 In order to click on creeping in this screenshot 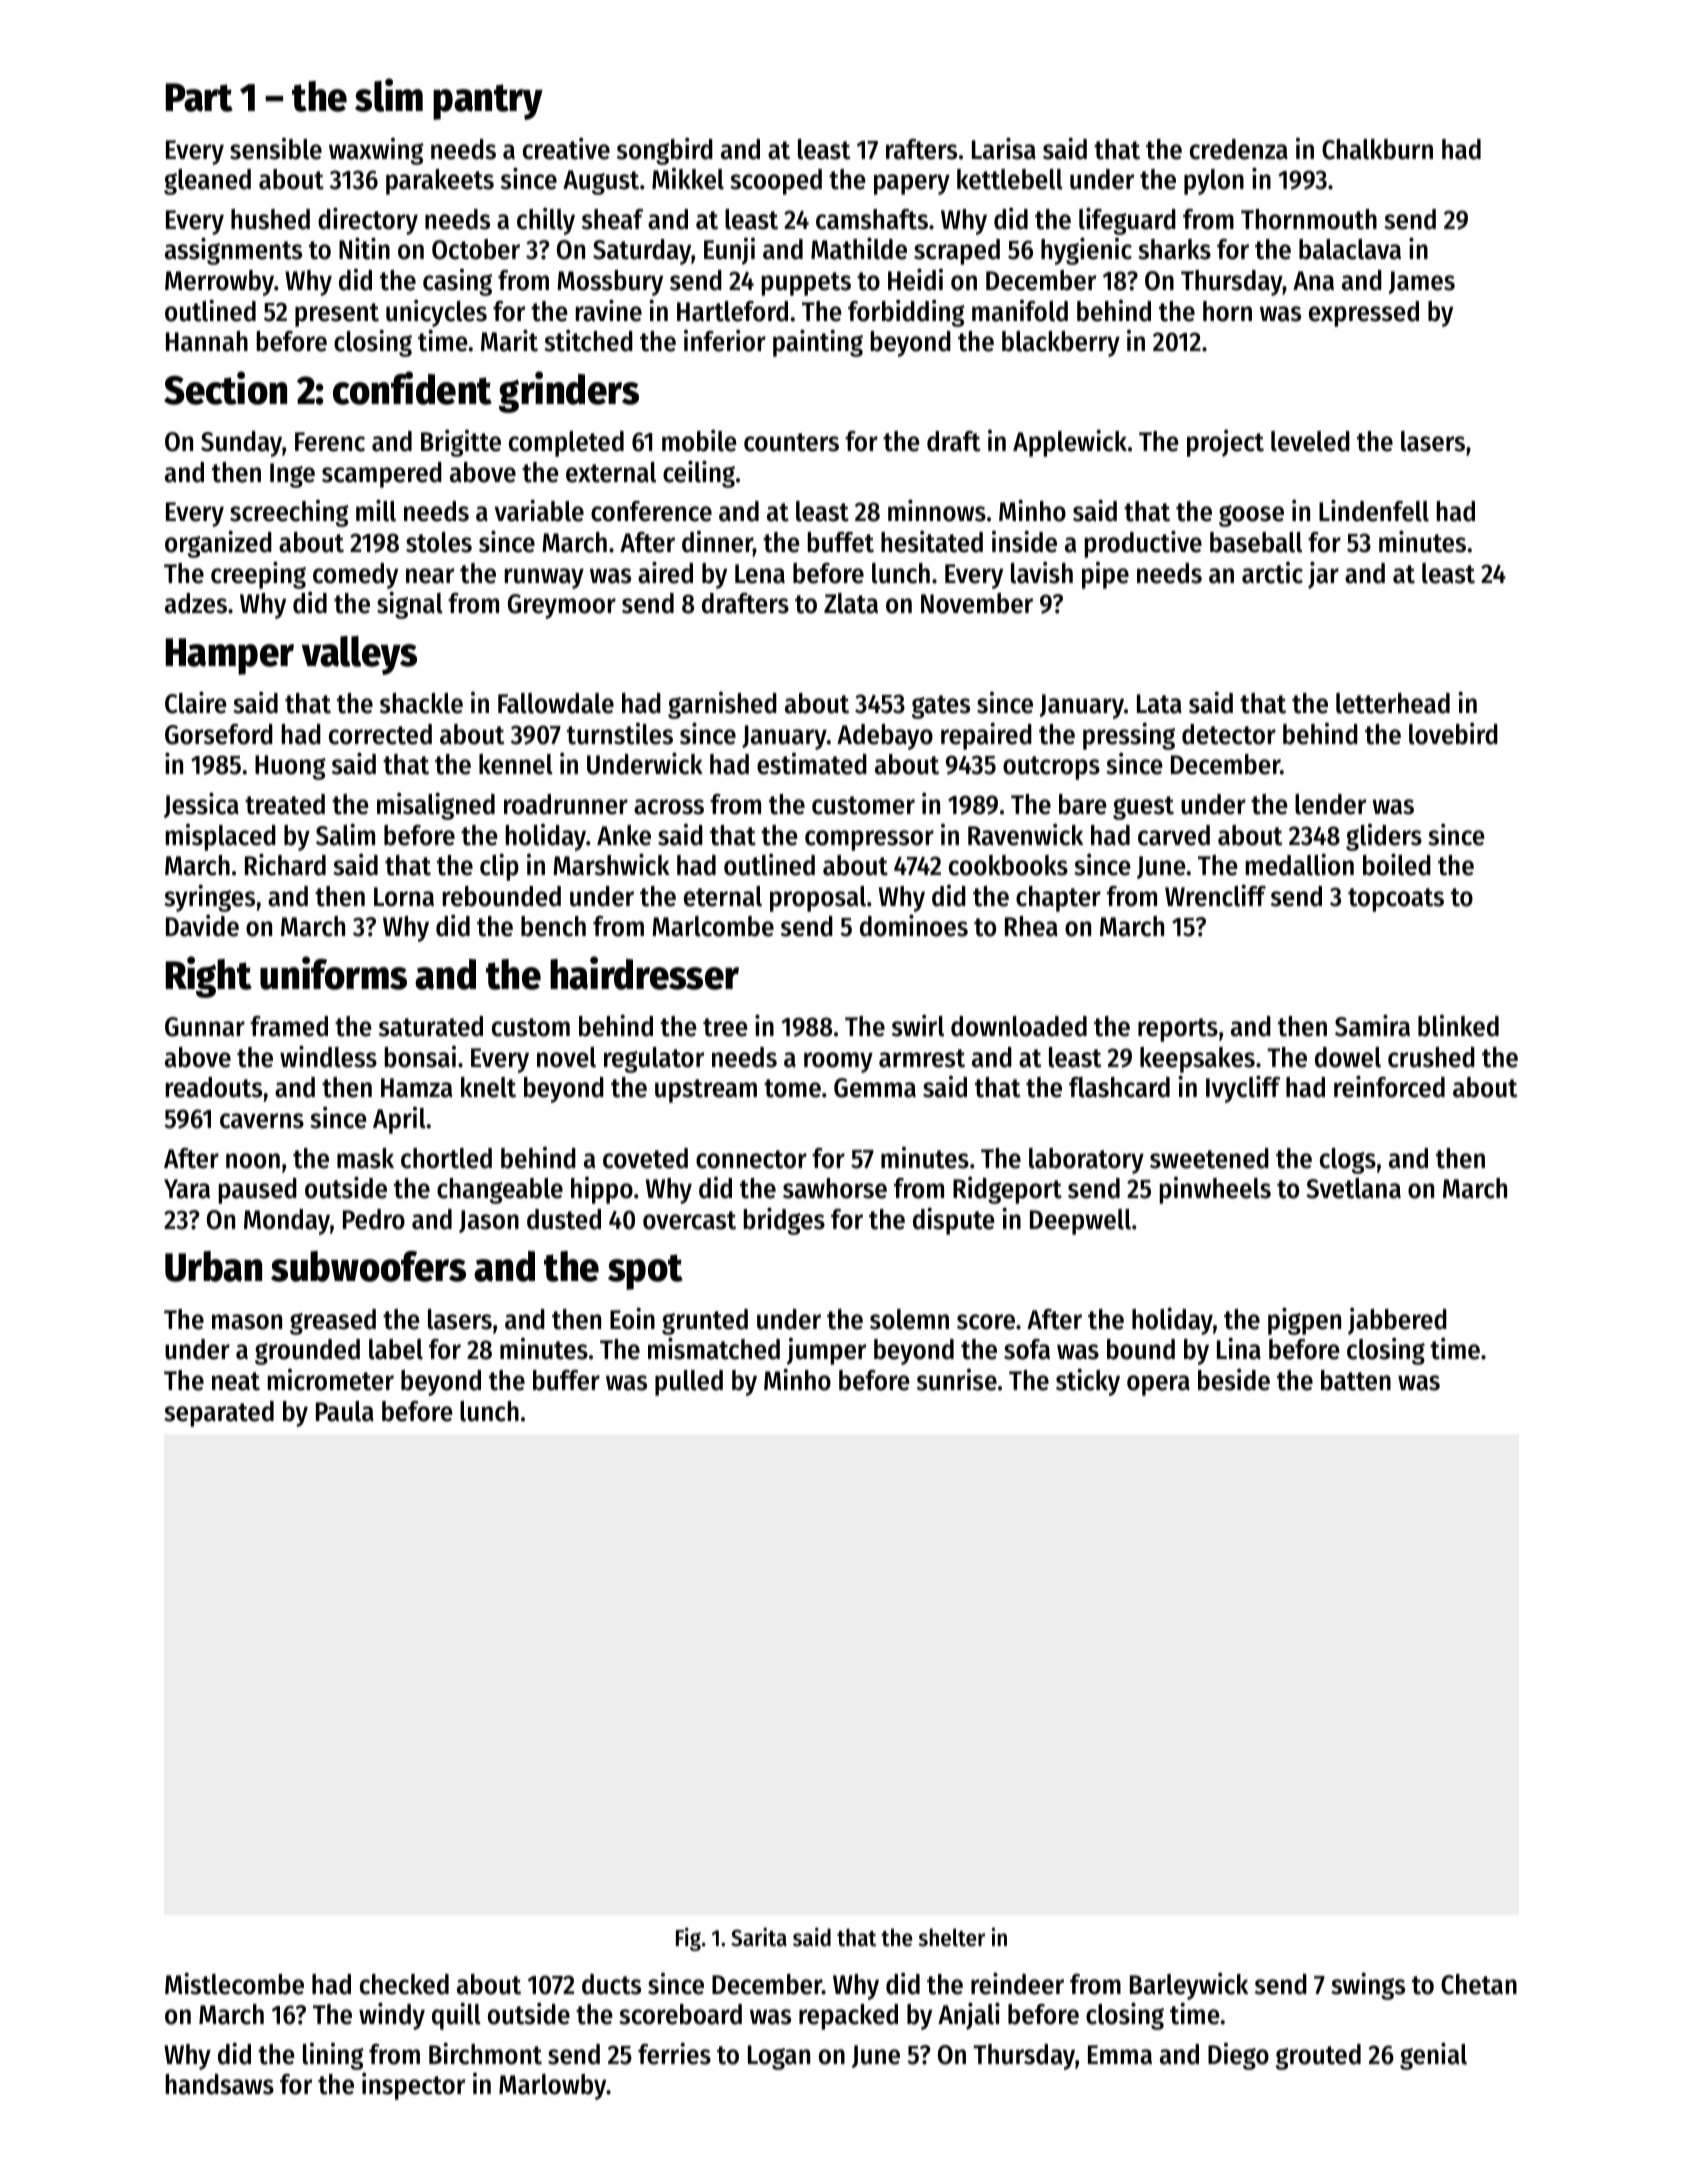, I will do `click(258, 575)`.
